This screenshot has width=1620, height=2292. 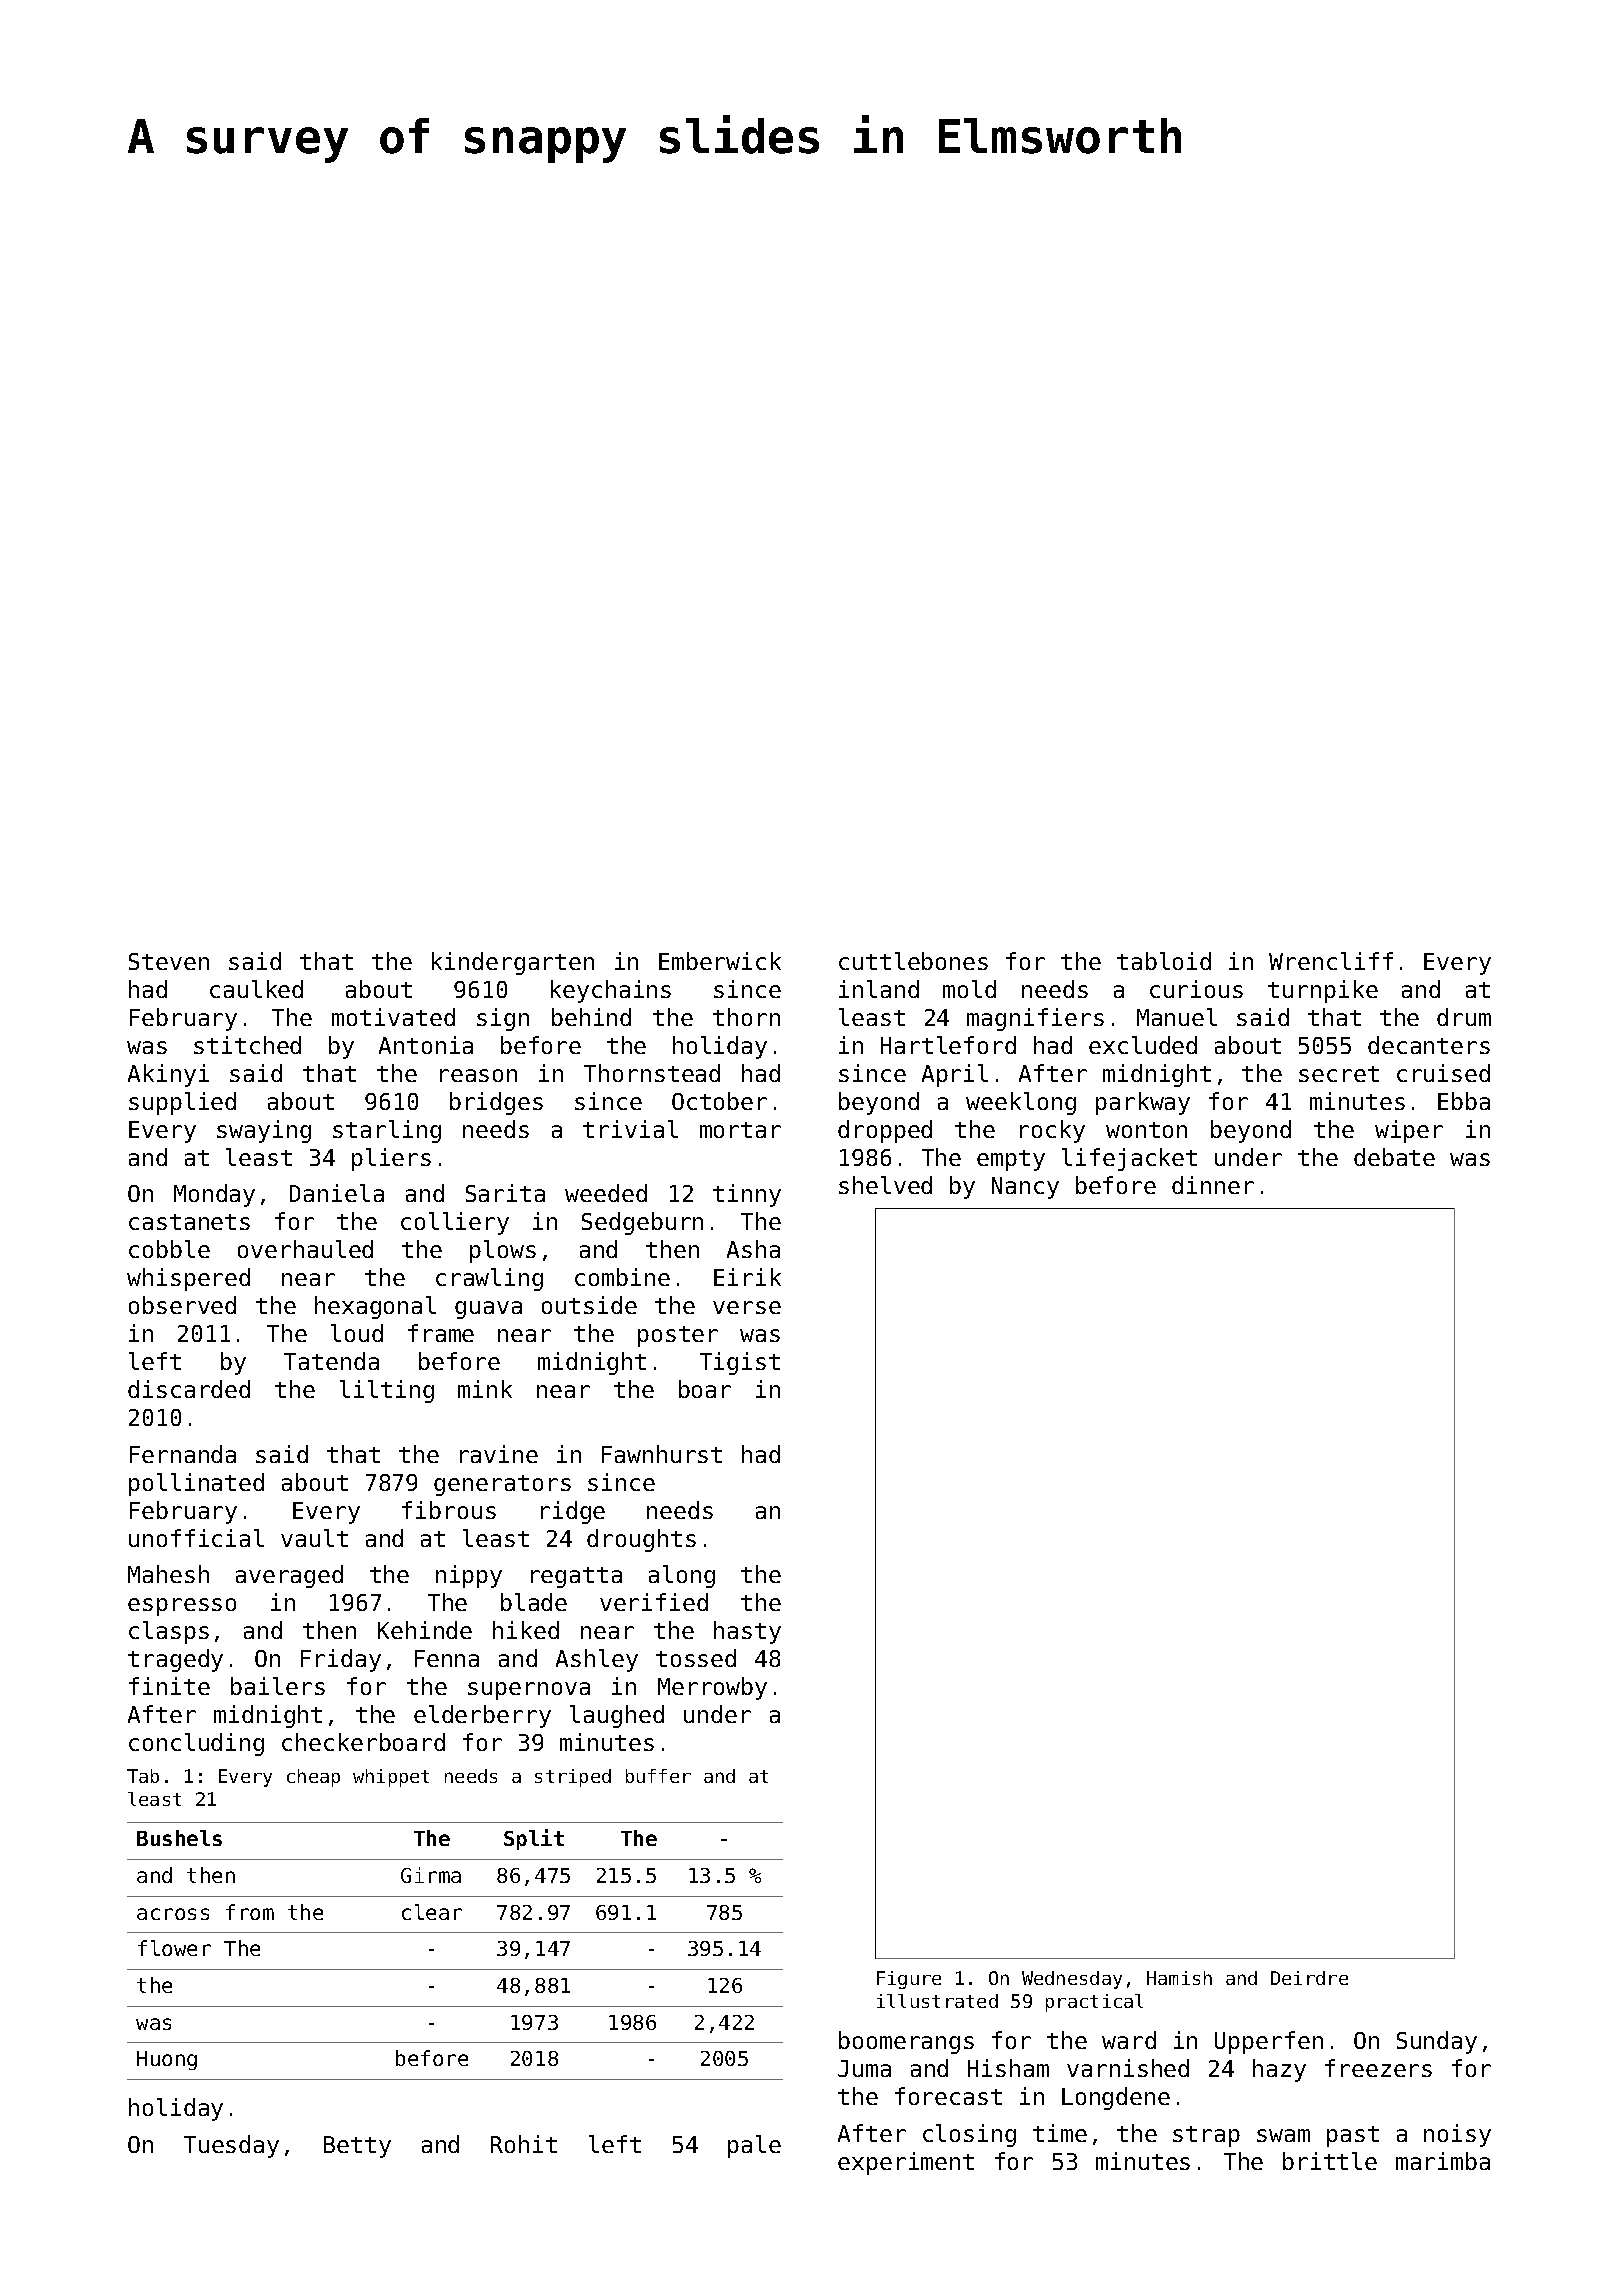 What do you see at coordinates (231, 2146) in the screenshot?
I see `Tuesday` at bounding box center [231, 2146].
